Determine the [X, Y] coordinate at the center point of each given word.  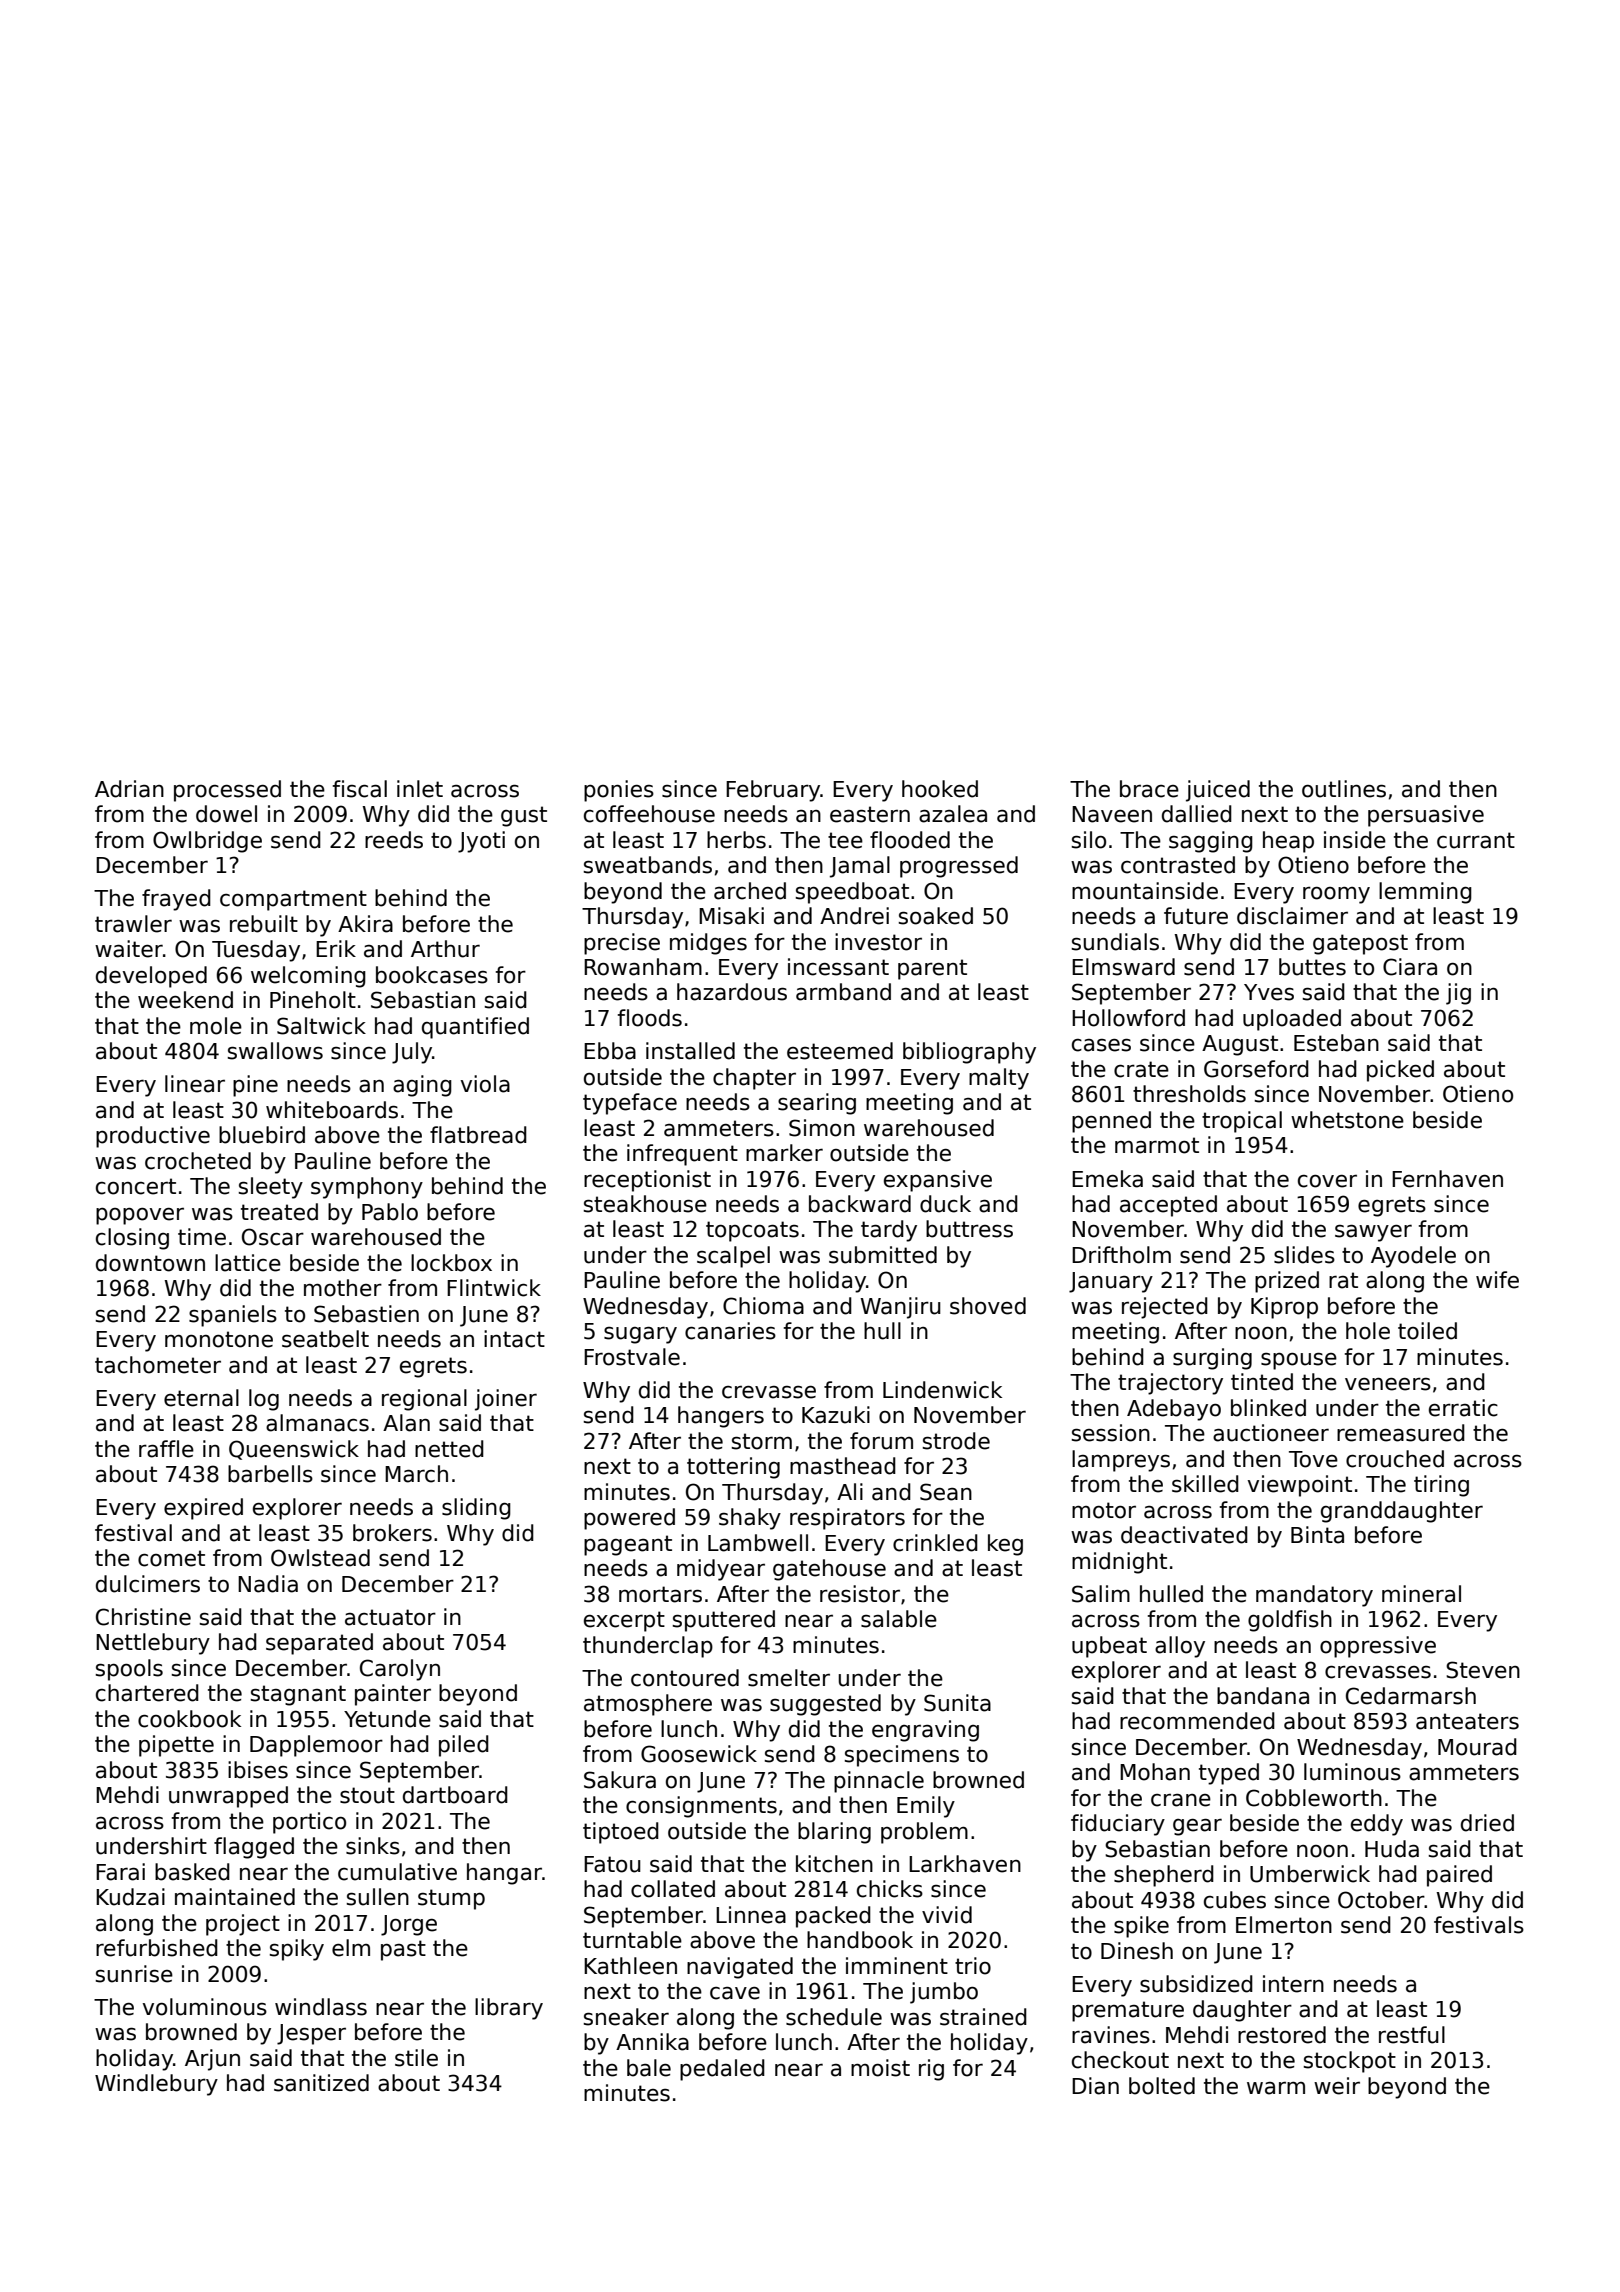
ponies [619, 791]
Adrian [129, 789]
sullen [378, 1897]
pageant [628, 1545]
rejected [1165, 1308]
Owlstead [320, 1558]
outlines [1344, 789]
